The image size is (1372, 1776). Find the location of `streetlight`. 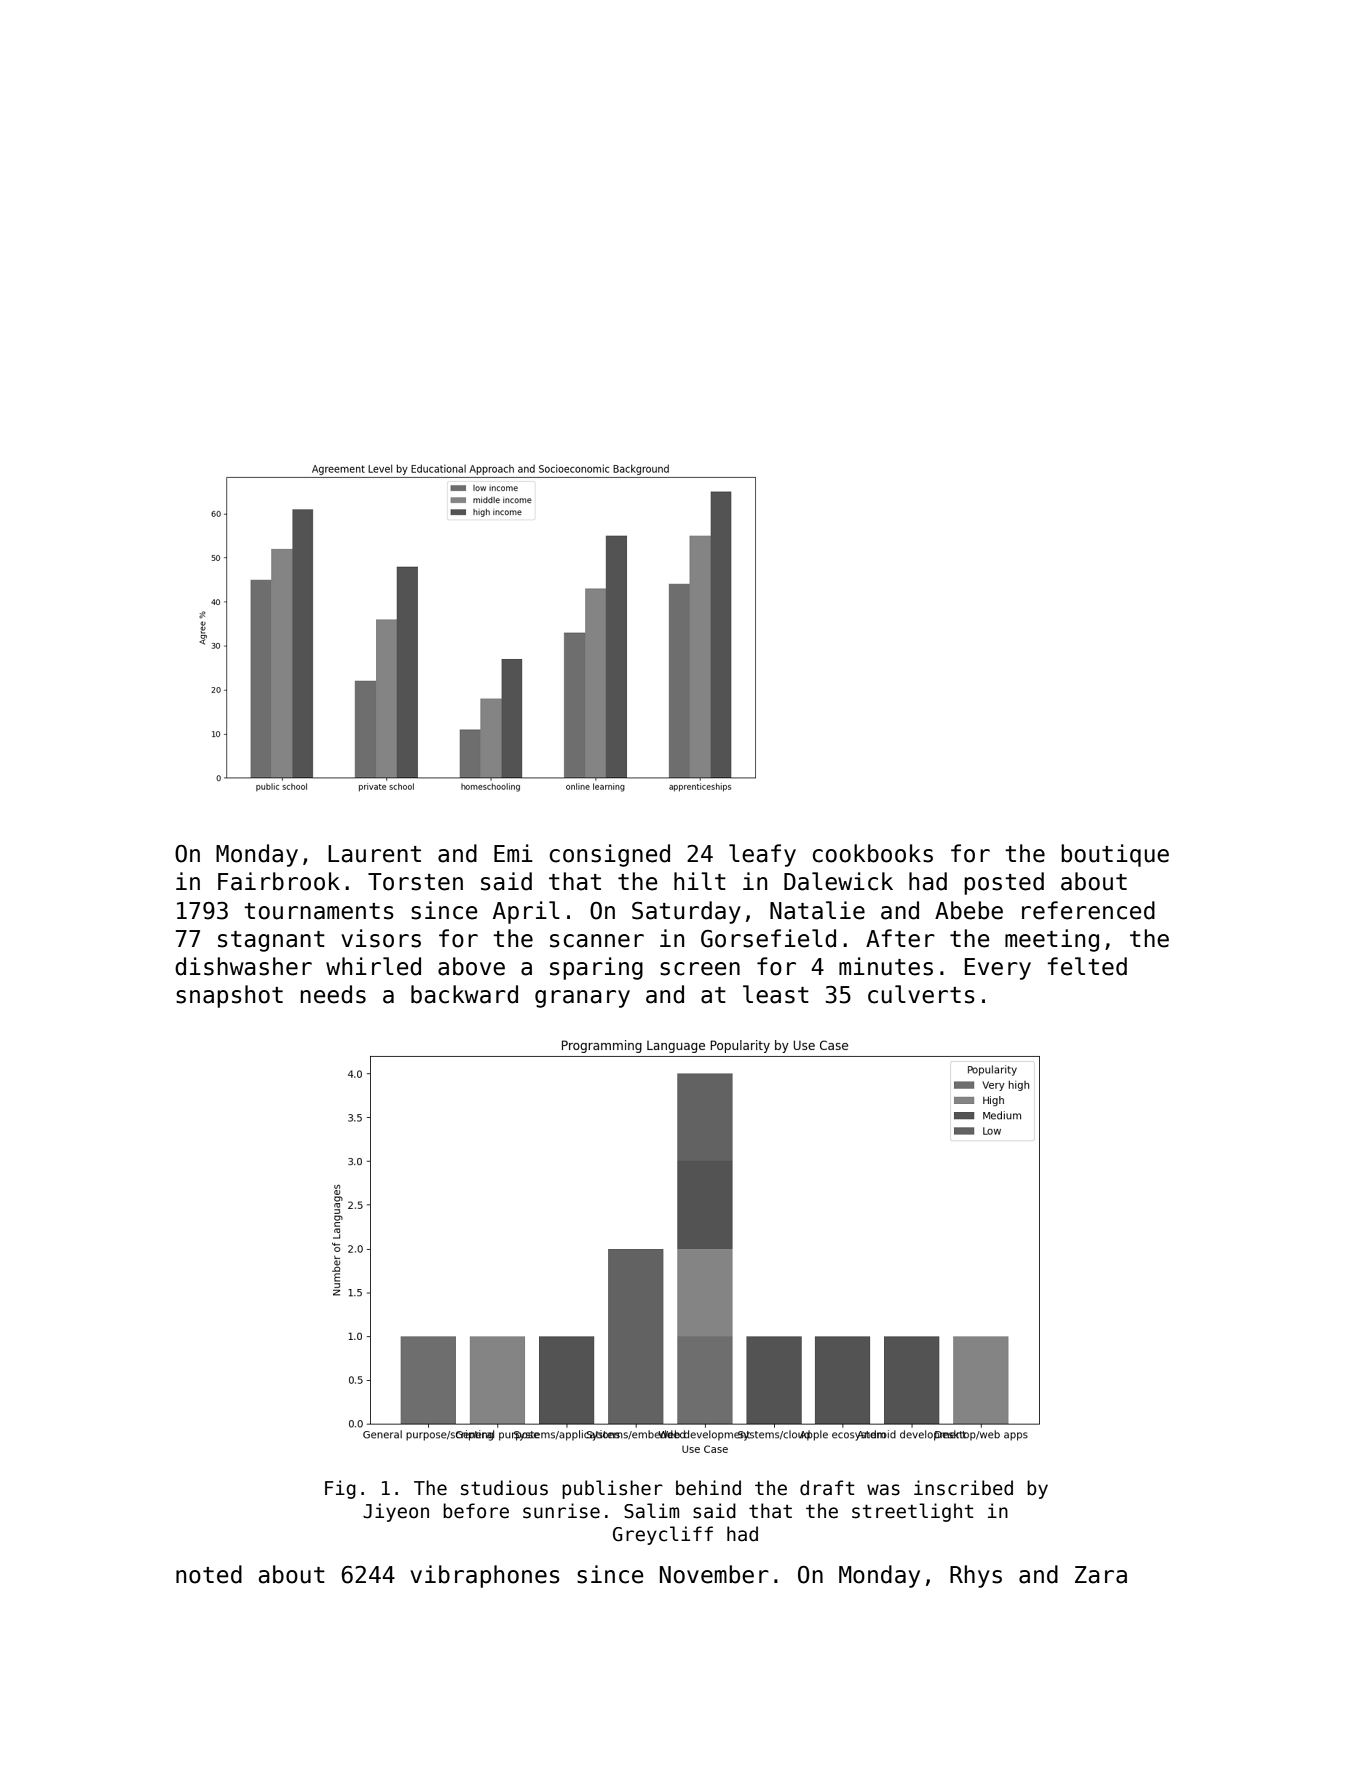

streetlight is located at coordinates (912, 1512).
